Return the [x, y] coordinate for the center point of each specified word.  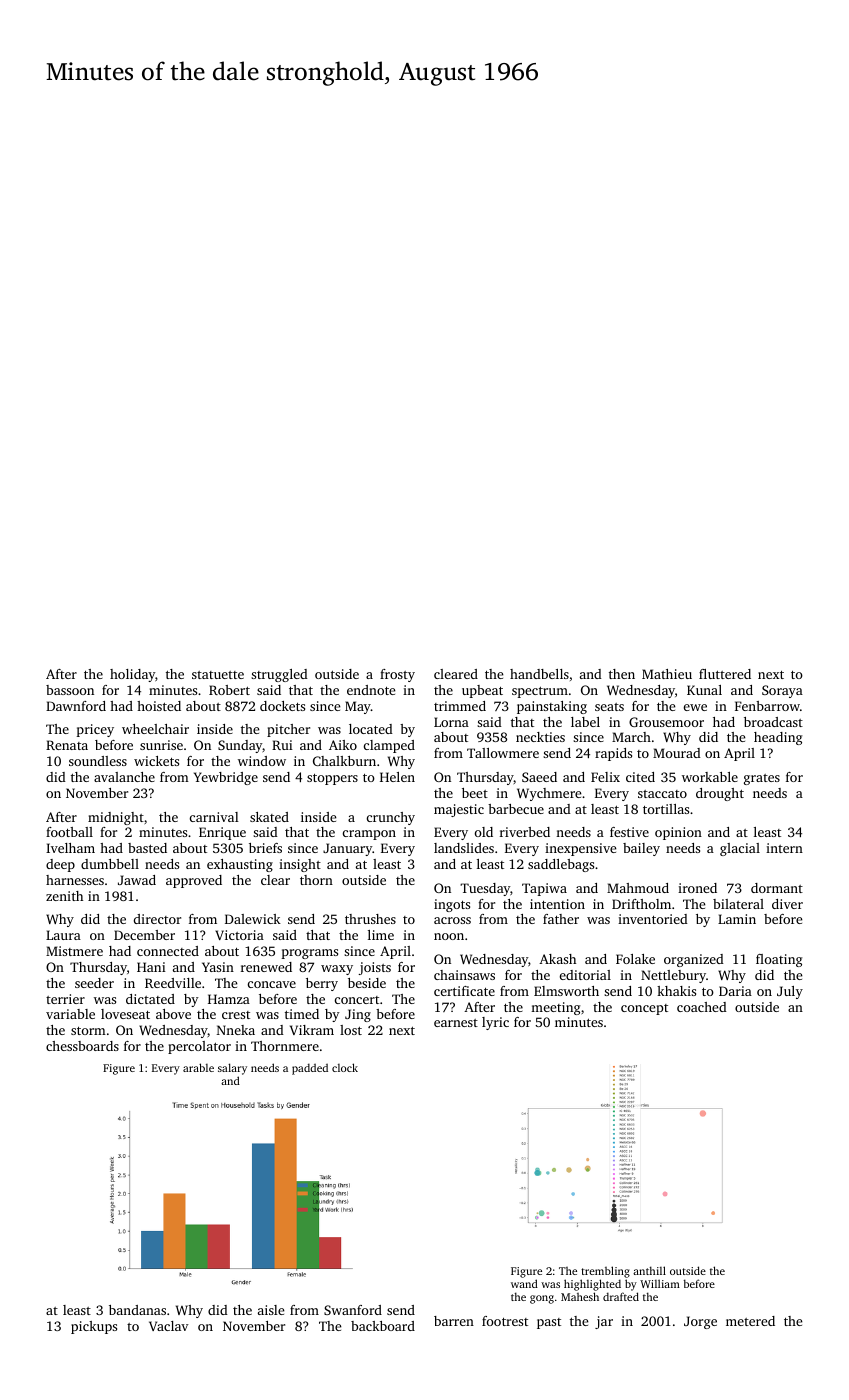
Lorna [451, 722]
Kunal [704, 690]
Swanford [353, 1310]
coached [702, 1007]
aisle [271, 1310]
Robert [229, 690]
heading [778, 738]
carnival [214, 817]
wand [524, 1283]
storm [88, 1031]
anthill [649, 1270]
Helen [397, 777]
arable [198, 1067]
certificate [464, 991]
